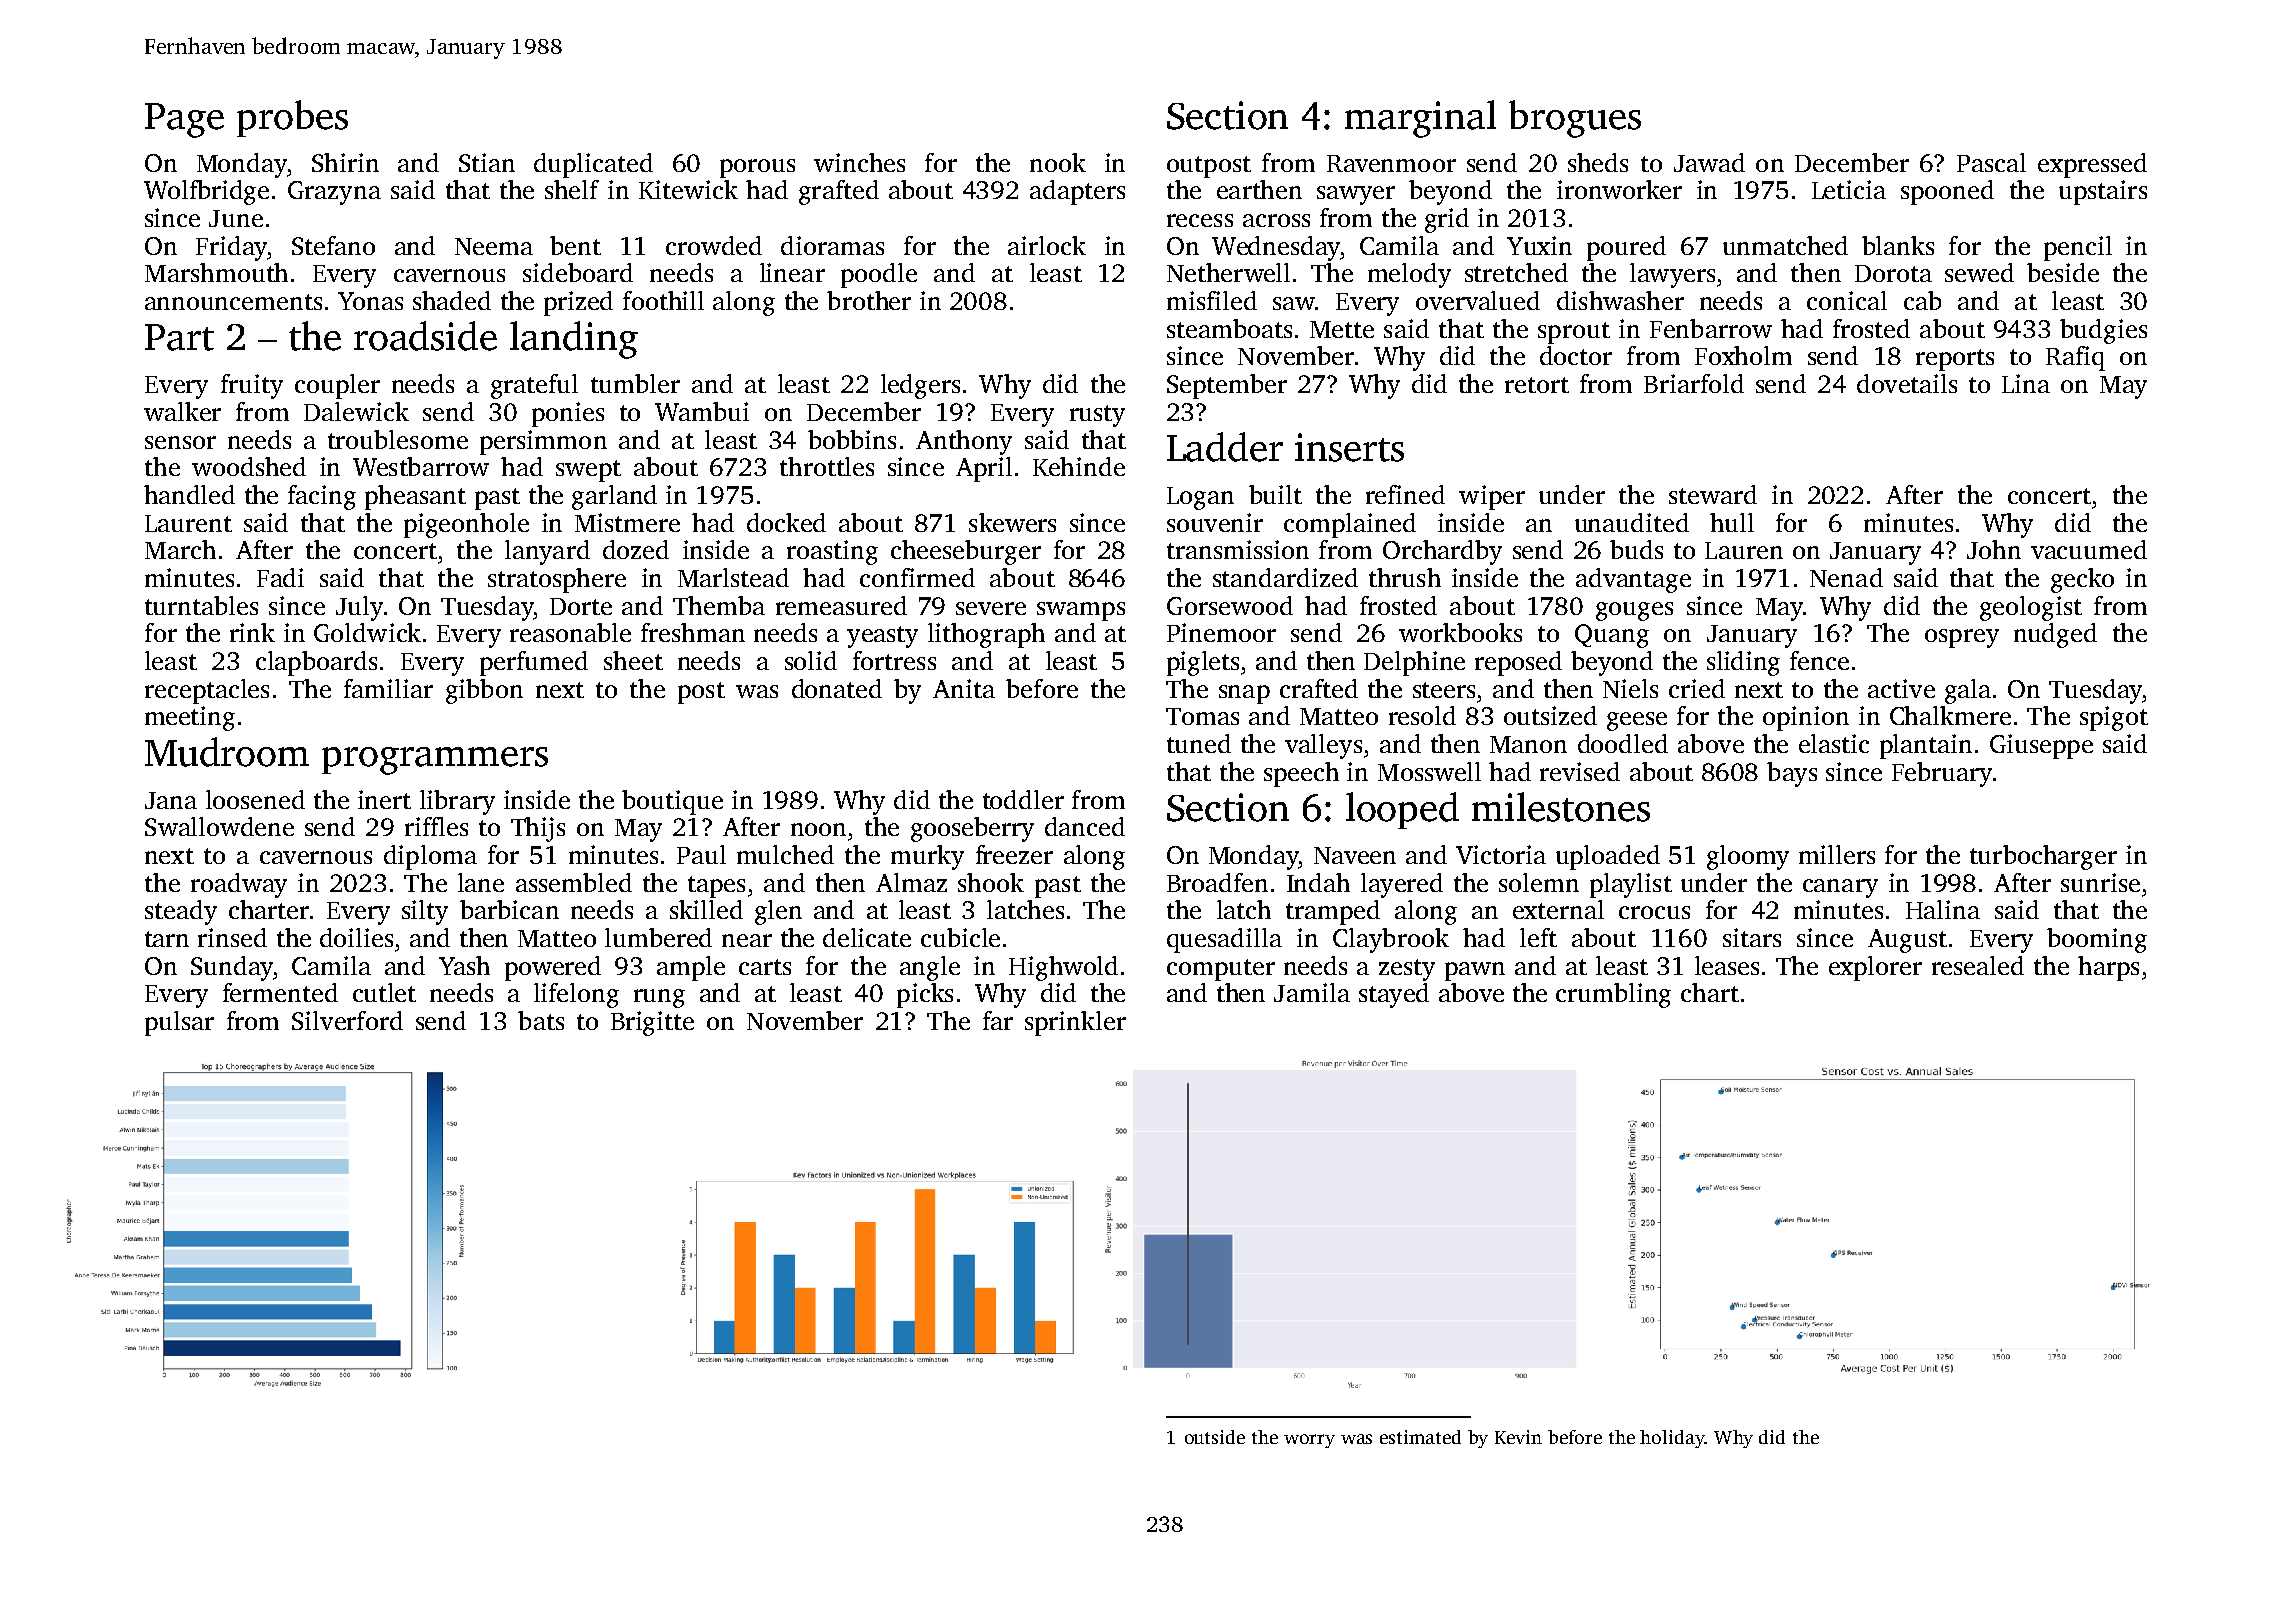  Describe the element at coordinates (1405, 494) in the screenshot. I see `refined` at that location.
